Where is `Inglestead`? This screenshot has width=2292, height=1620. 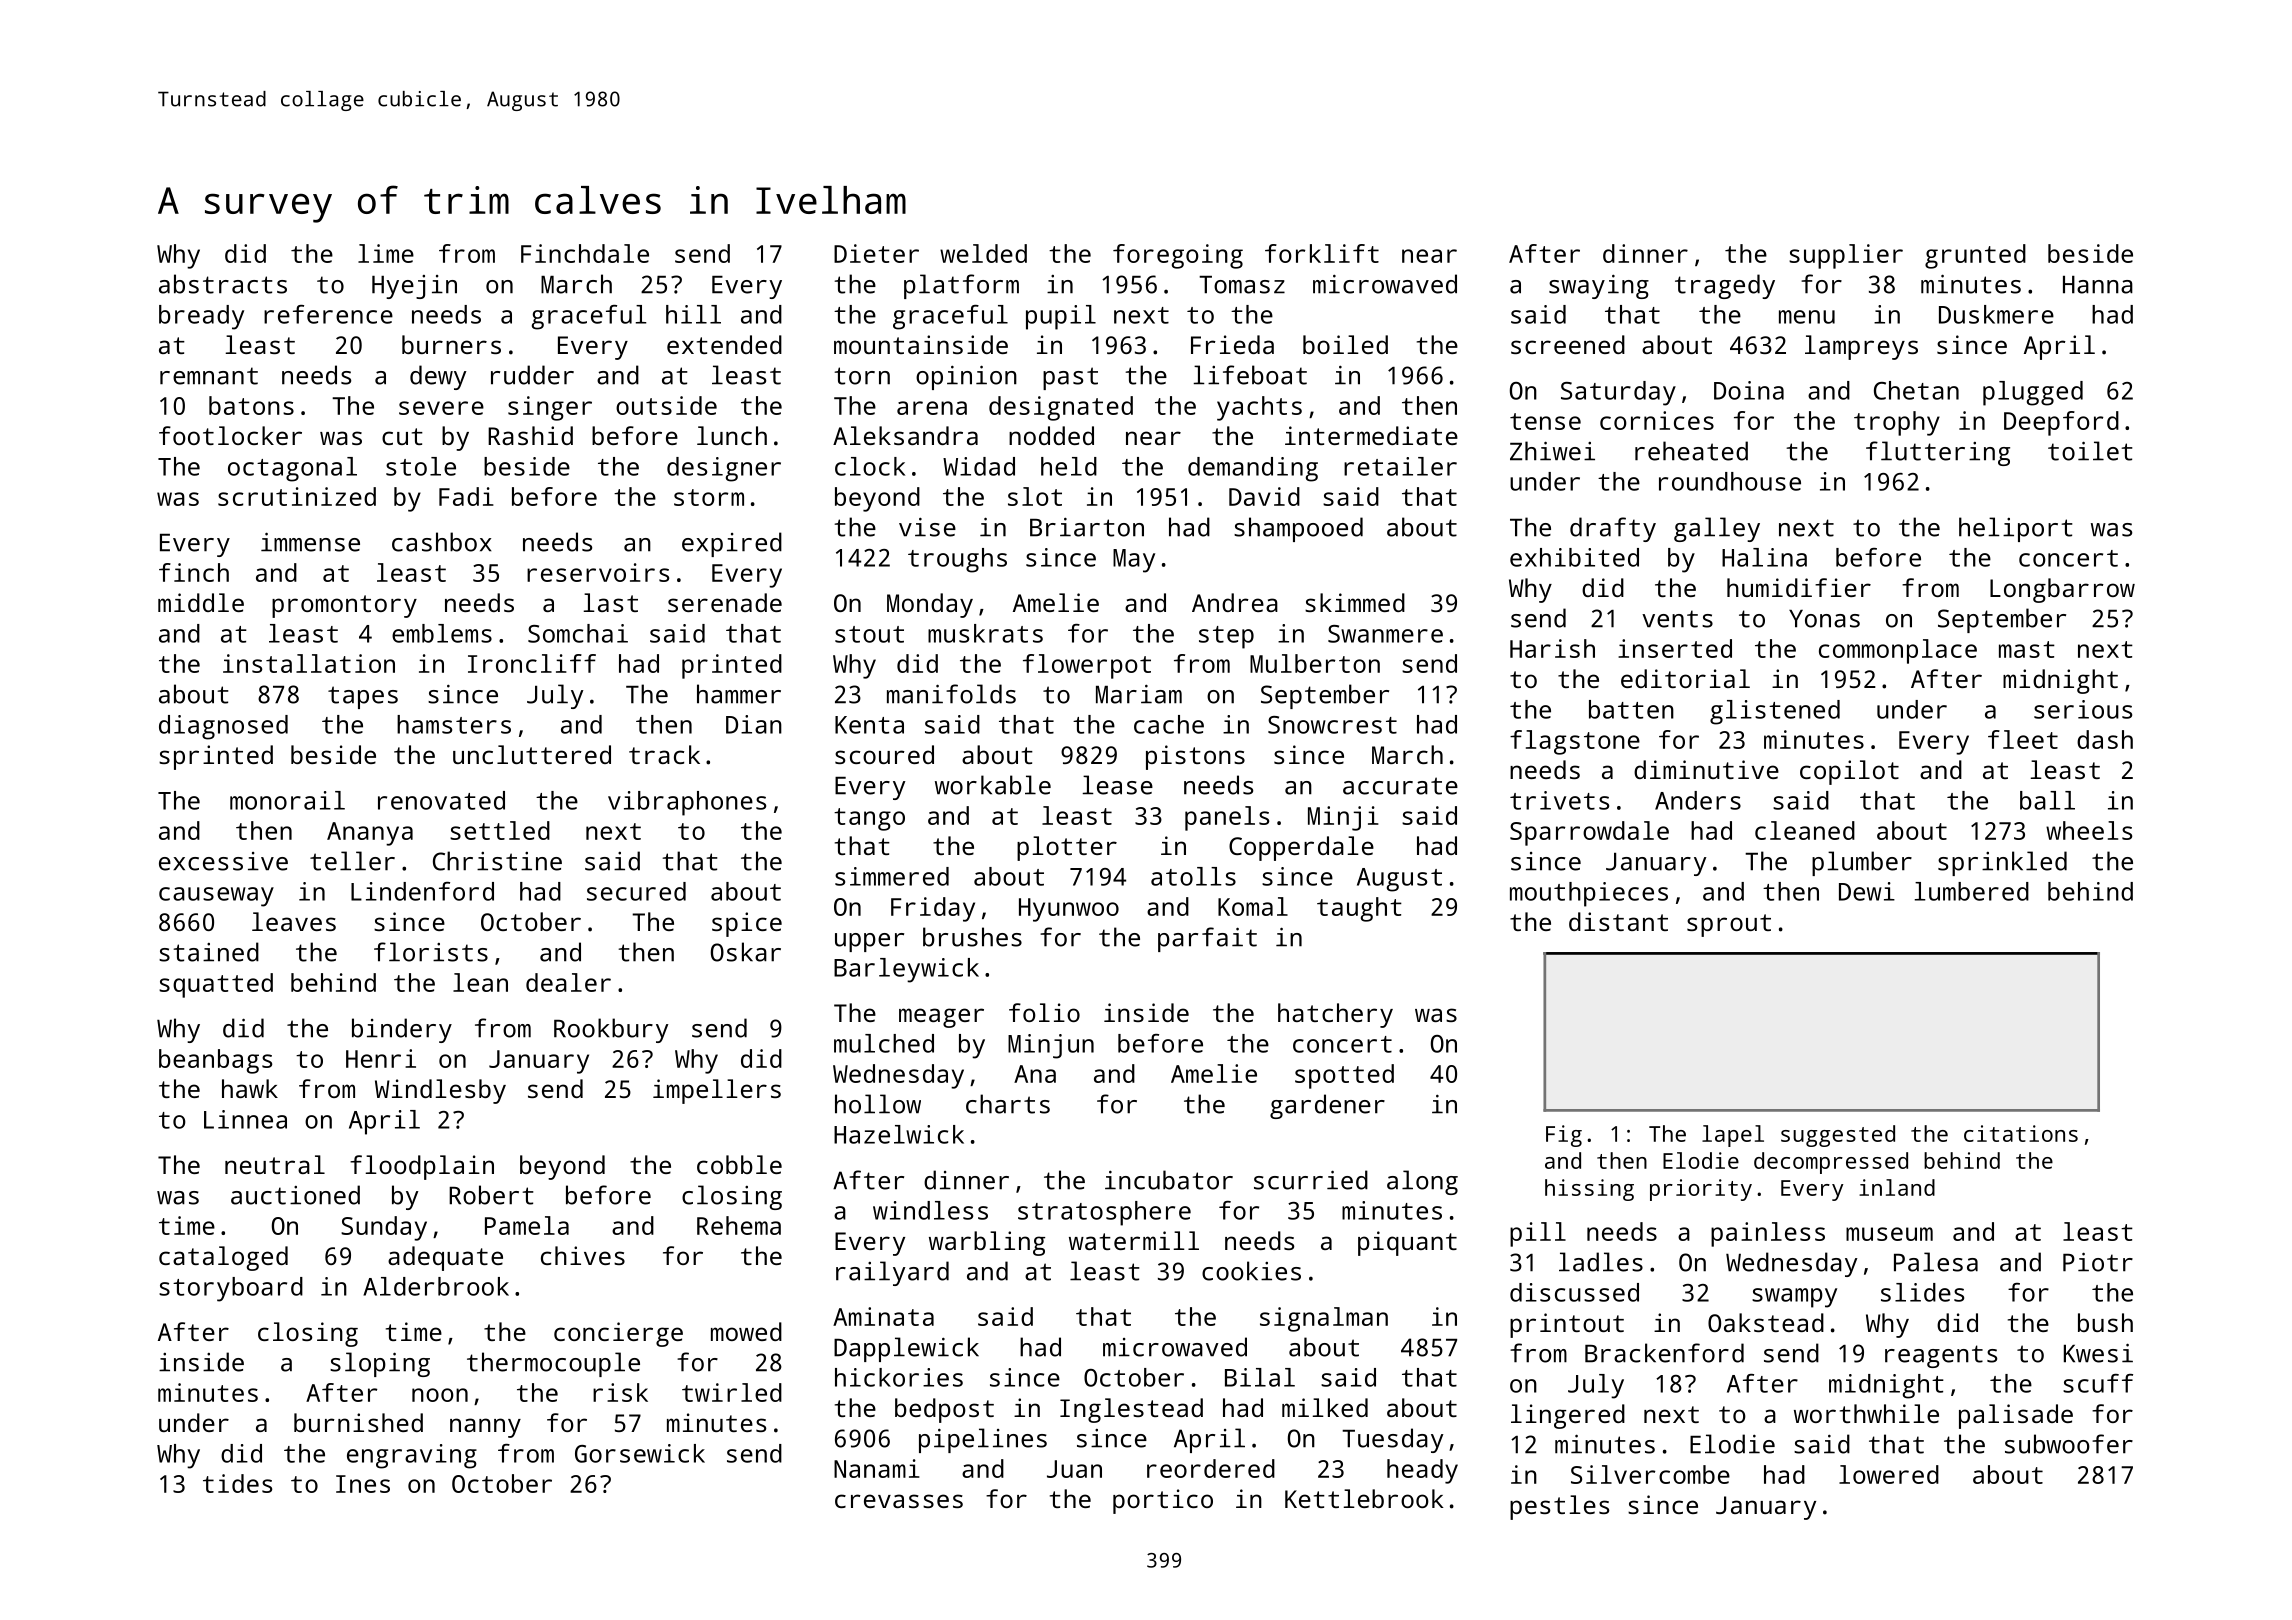 Inglestead is located at coordinates (1131, 1410).
